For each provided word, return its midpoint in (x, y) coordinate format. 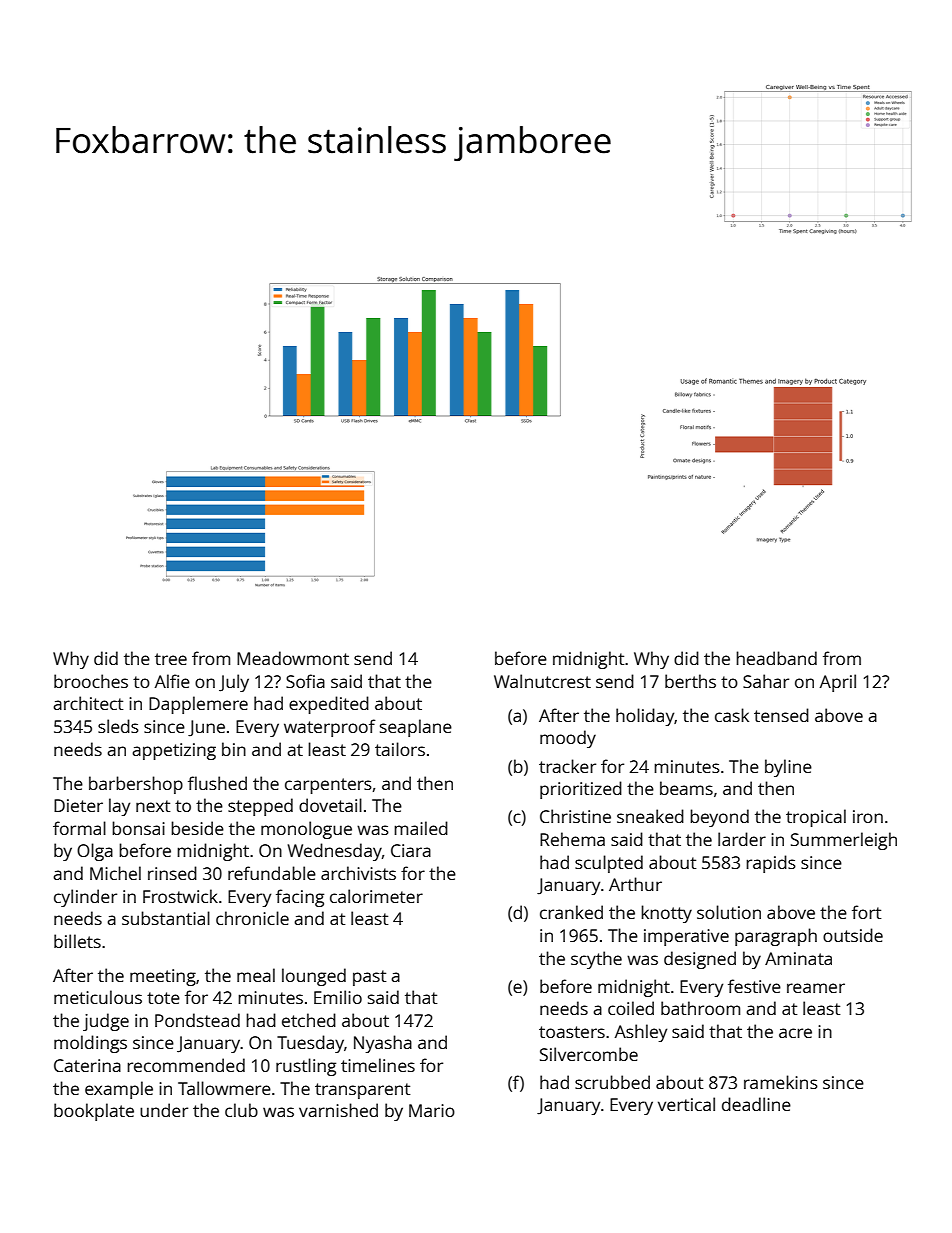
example (119, 1090)
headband (776, 658)
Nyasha (383, 1044)
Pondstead (197, 1020)
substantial (166, 918)
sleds (118, 726)
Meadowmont (293, 658)
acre (795, 1033)
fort (867, 912)
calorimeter (376, 896)
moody (568, 739)
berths (690, 681)
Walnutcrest (542, 681)
